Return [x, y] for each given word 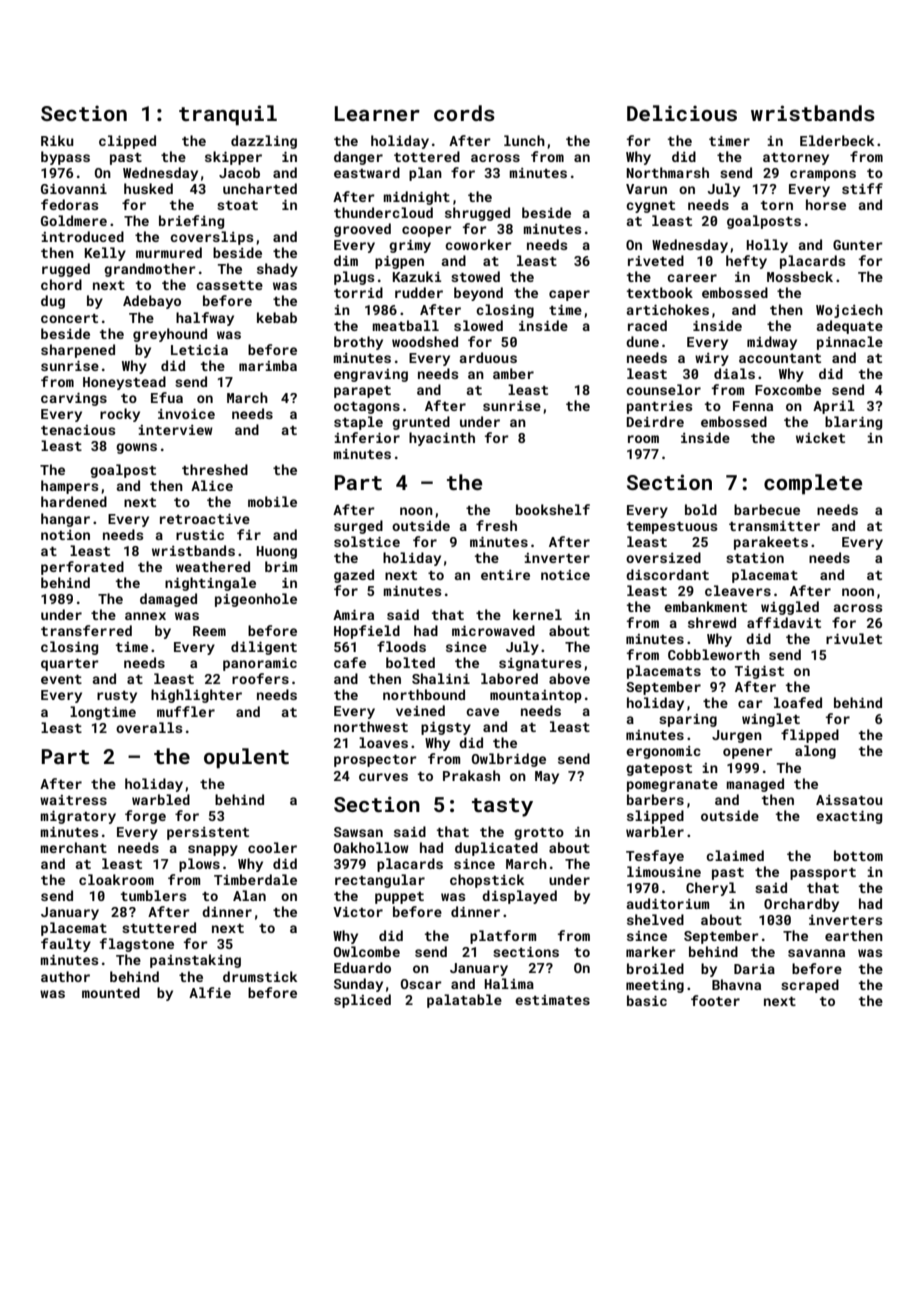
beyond [478, 294]
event [61, 679]
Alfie [210, 992]
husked [148, 188]
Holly [767, 246]
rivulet [854, 638]
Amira [353, 615]
